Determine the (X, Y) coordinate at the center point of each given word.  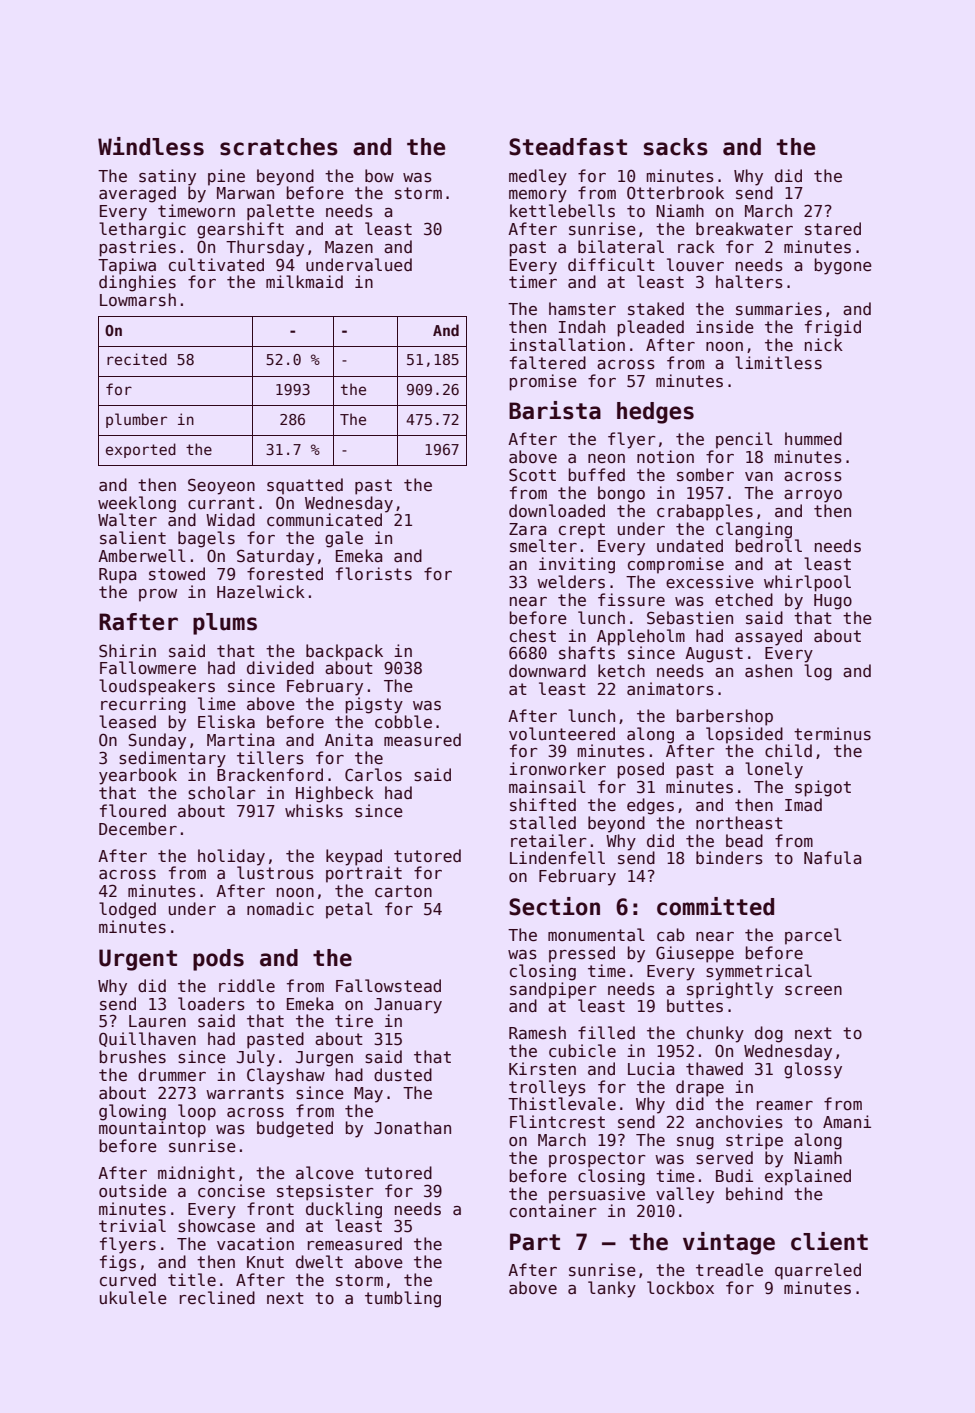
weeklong (137, 504)
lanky (612, 1289)
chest (533, 636)
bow (379, 175)
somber (705, 474)
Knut (265, 1262)
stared (833, 228)
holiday (231, 857)
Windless (151, 146)
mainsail (547, 787)
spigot (823, 788)
